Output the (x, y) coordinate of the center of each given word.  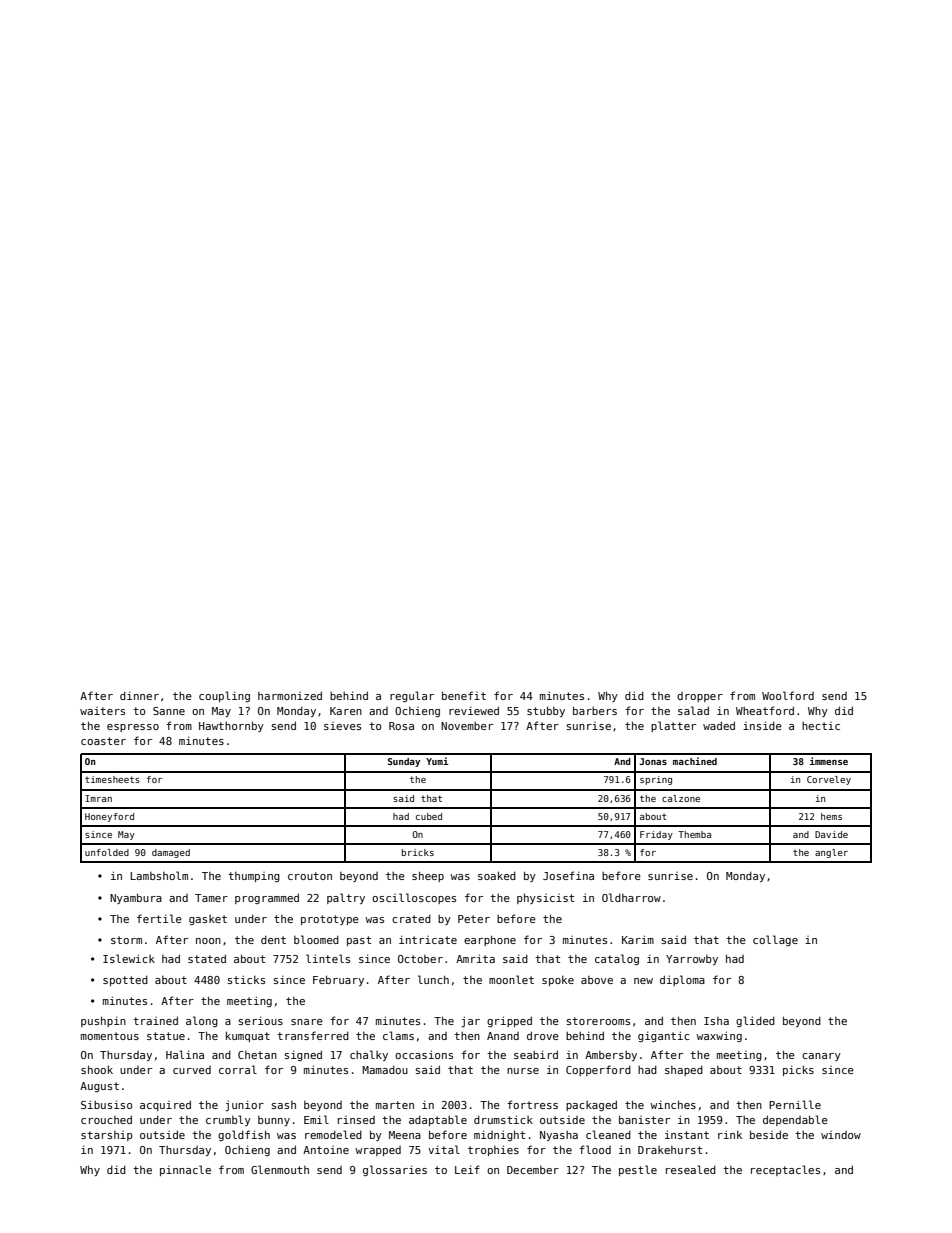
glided (755, 1021)
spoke (558, 980)
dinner (139, 695)
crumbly (228, 1120)
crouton (310, 876)
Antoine (326, 1150)
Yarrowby (692, 960)
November (467, 726)
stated (207, 958)
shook (97, 1069)
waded (719, 725)
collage (775, 940)
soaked (497, 875)
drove (543, 1035)
